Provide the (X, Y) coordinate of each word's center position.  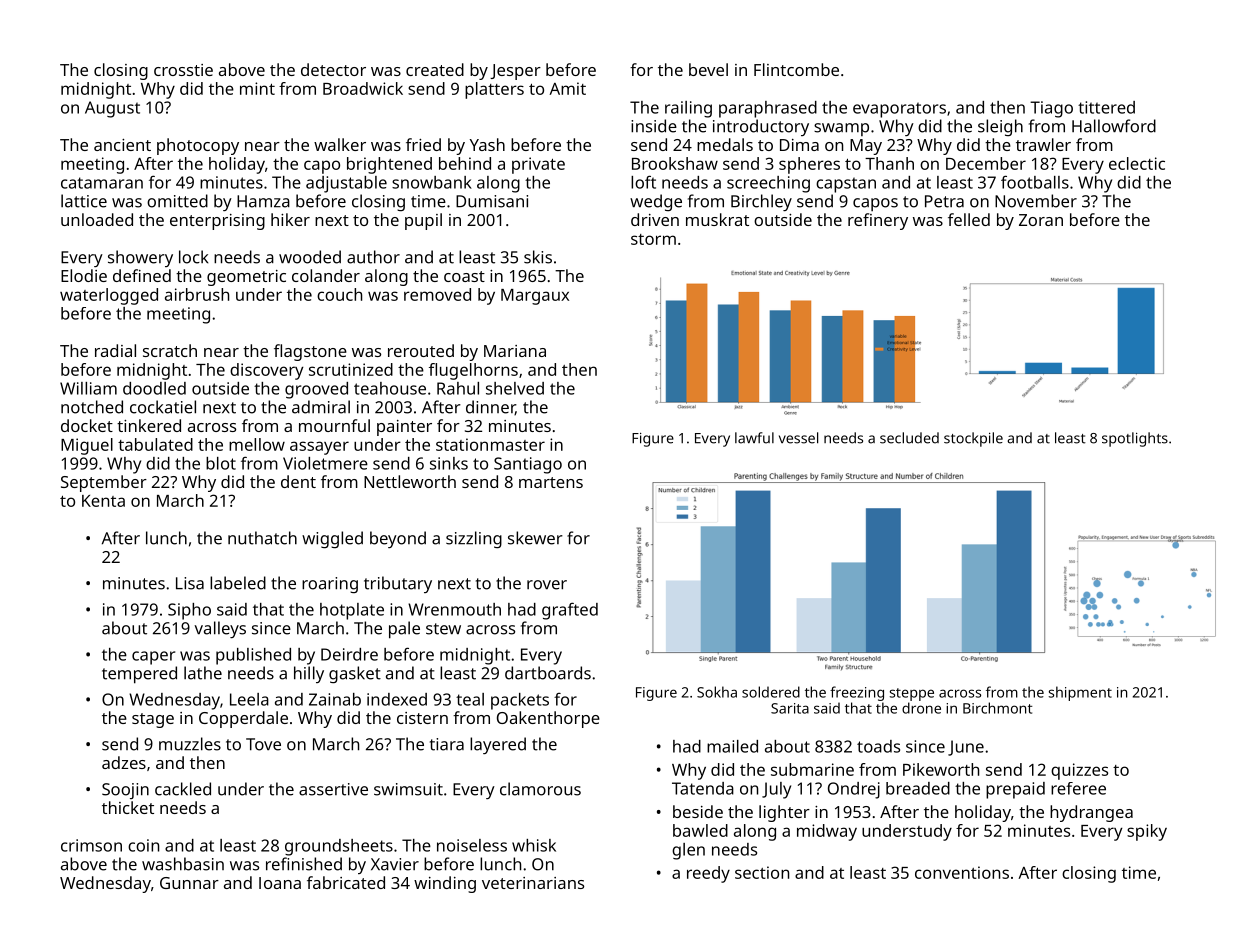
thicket (128, 807)
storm (653, 239)
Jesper (515, 72)
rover (547, 585)
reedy (708, 874)
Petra (944, 201)
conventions (962, 872)
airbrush (197, 294)
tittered (1106, 107)
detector (333, 69)
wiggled (332, 539)
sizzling (474, 539)
